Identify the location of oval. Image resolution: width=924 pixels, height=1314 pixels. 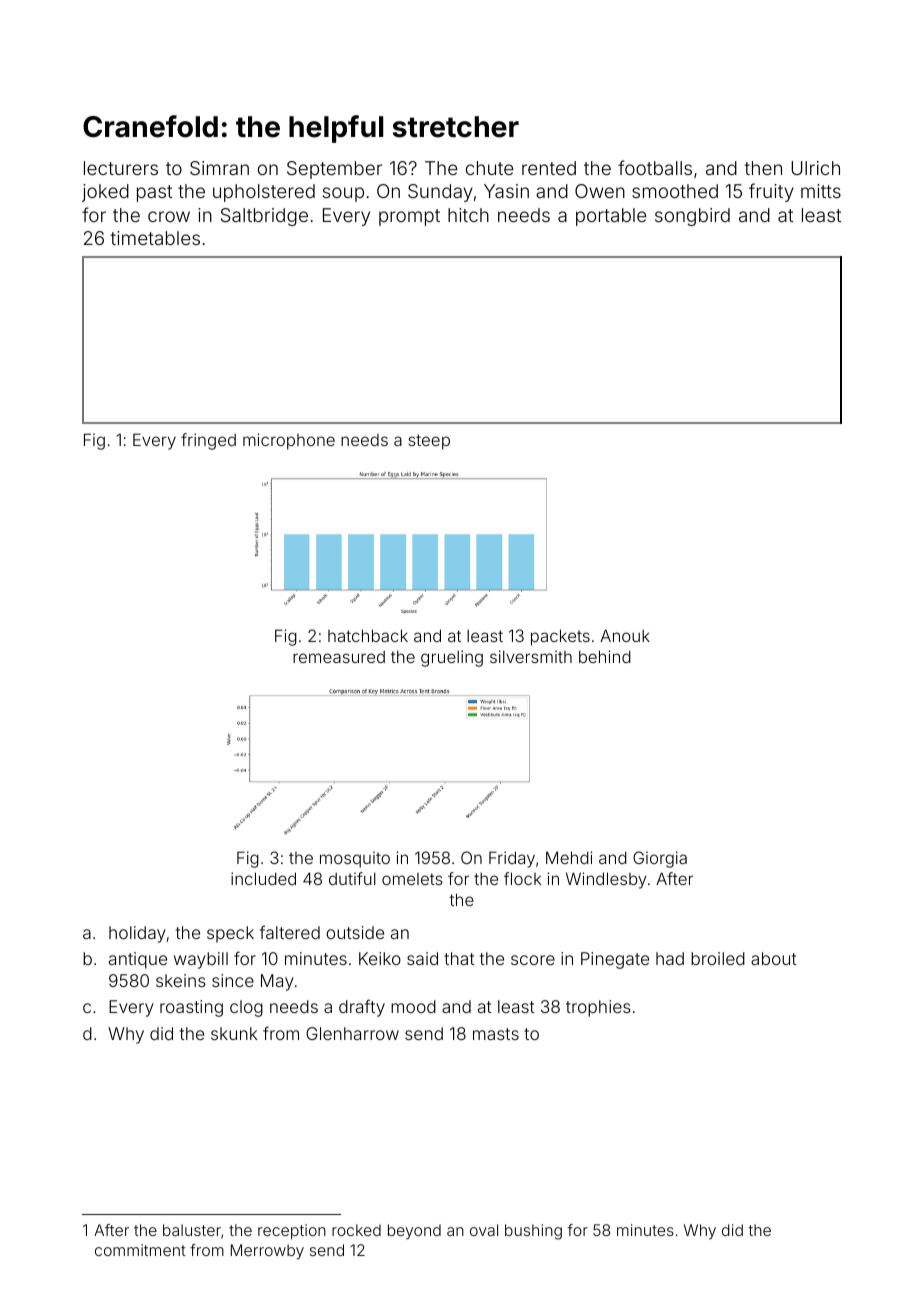
(484, 1230).
